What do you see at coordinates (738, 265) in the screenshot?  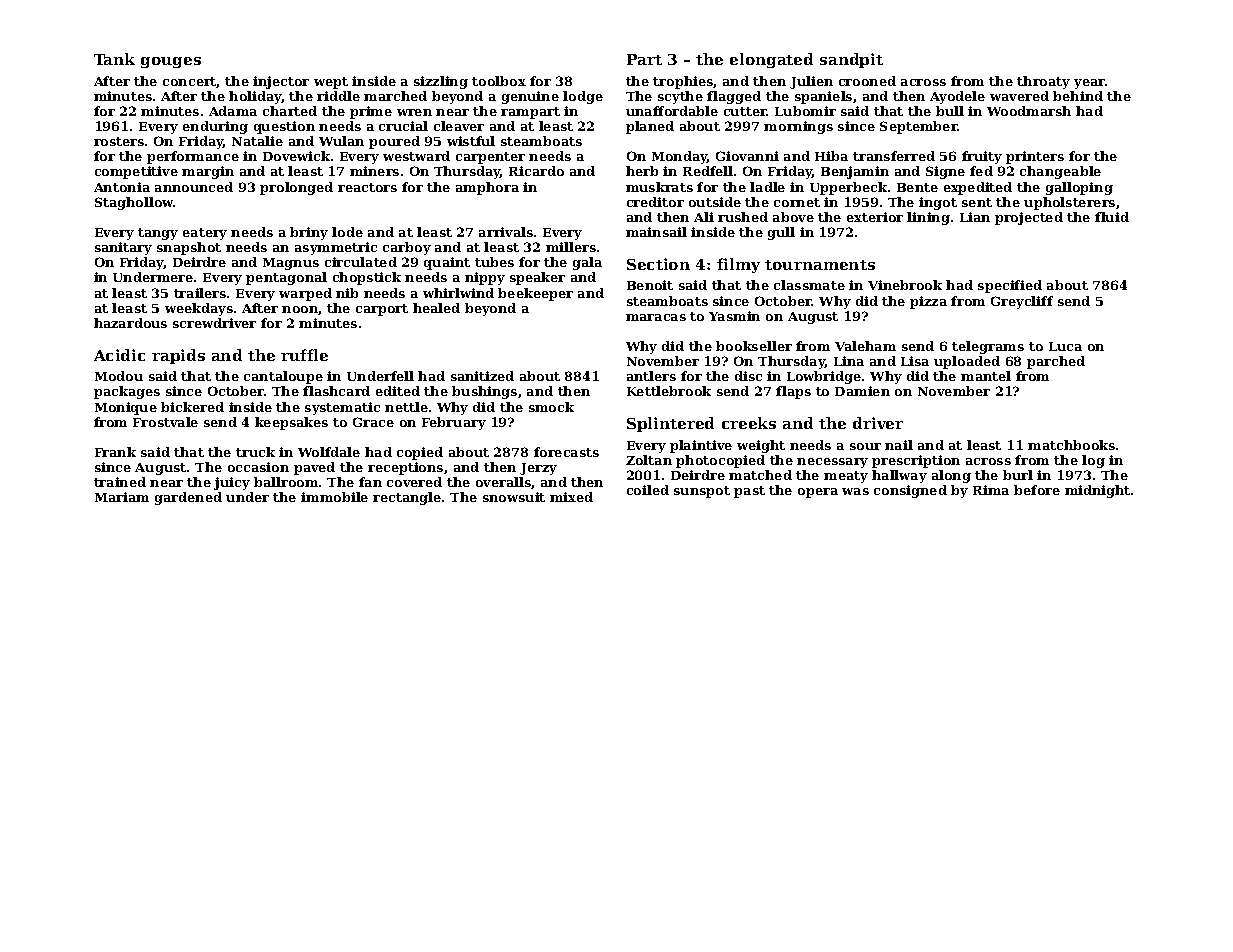 I see `filmy` at bounding box center [738, 265].
